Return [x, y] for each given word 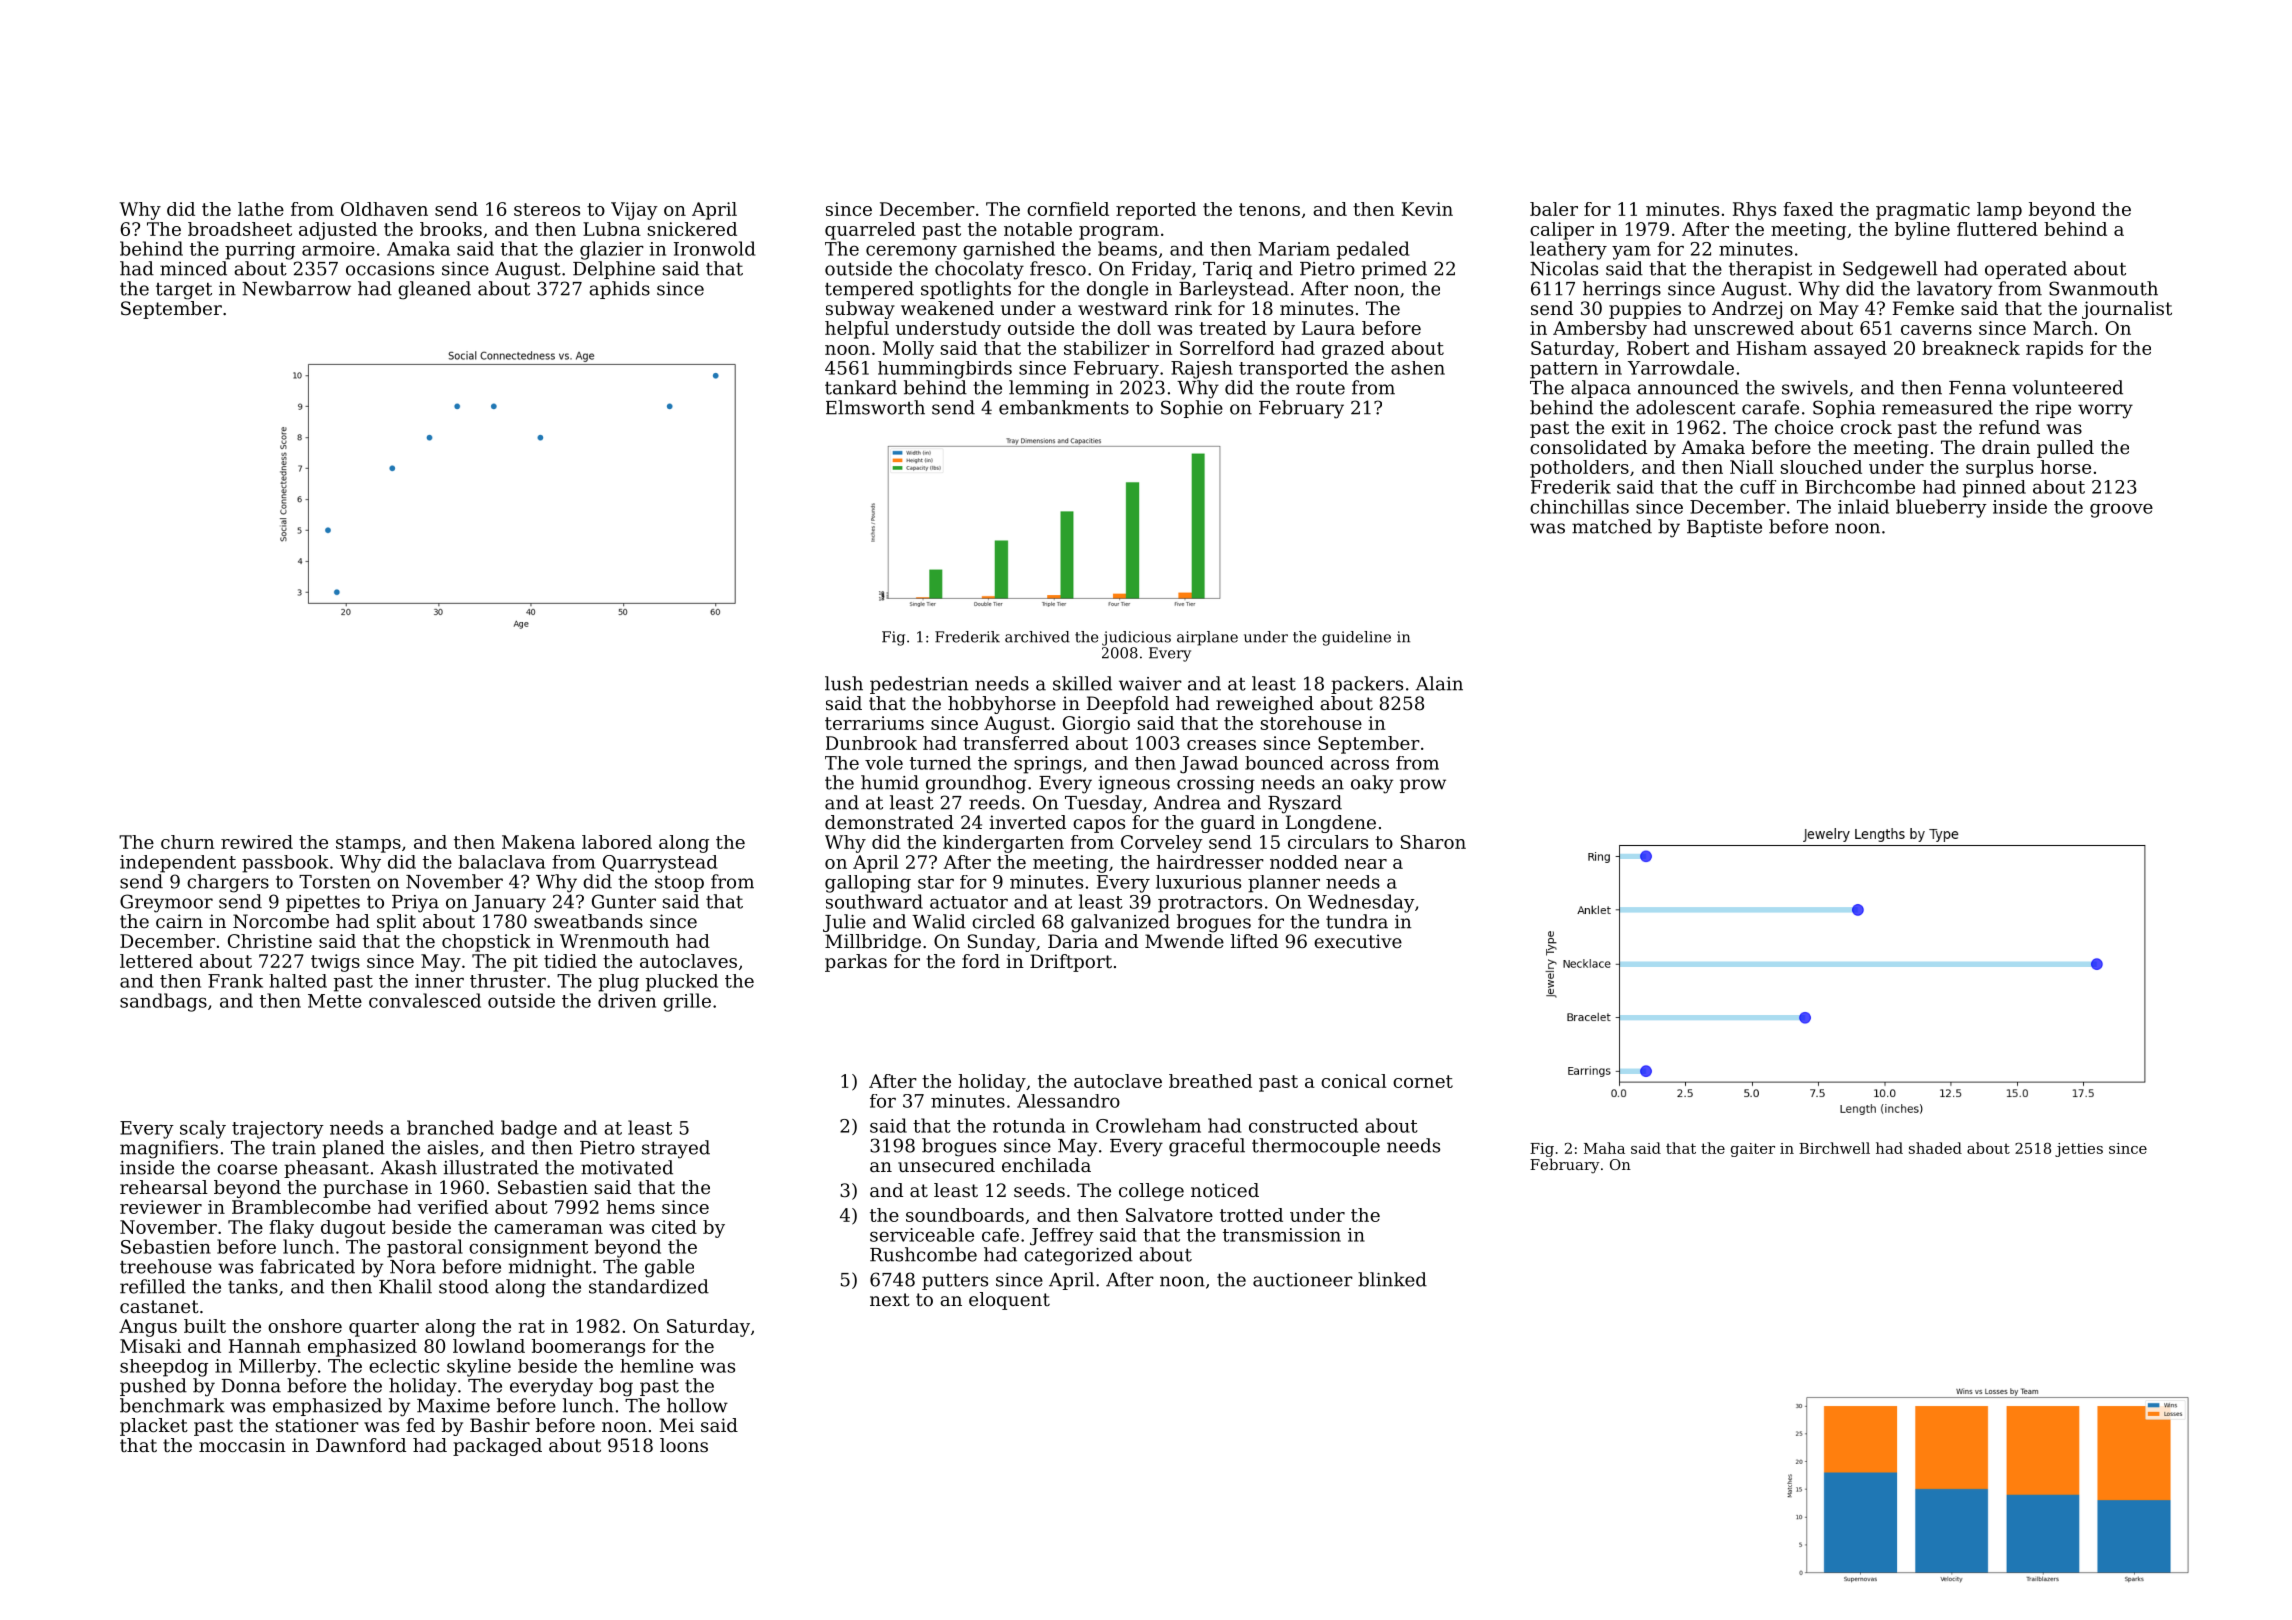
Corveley [1162, 844]
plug [619, 983]
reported [1156, 211]
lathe [261, 209]
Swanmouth [2103, 288]
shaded [1935, 1148]
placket [154, 1427]
